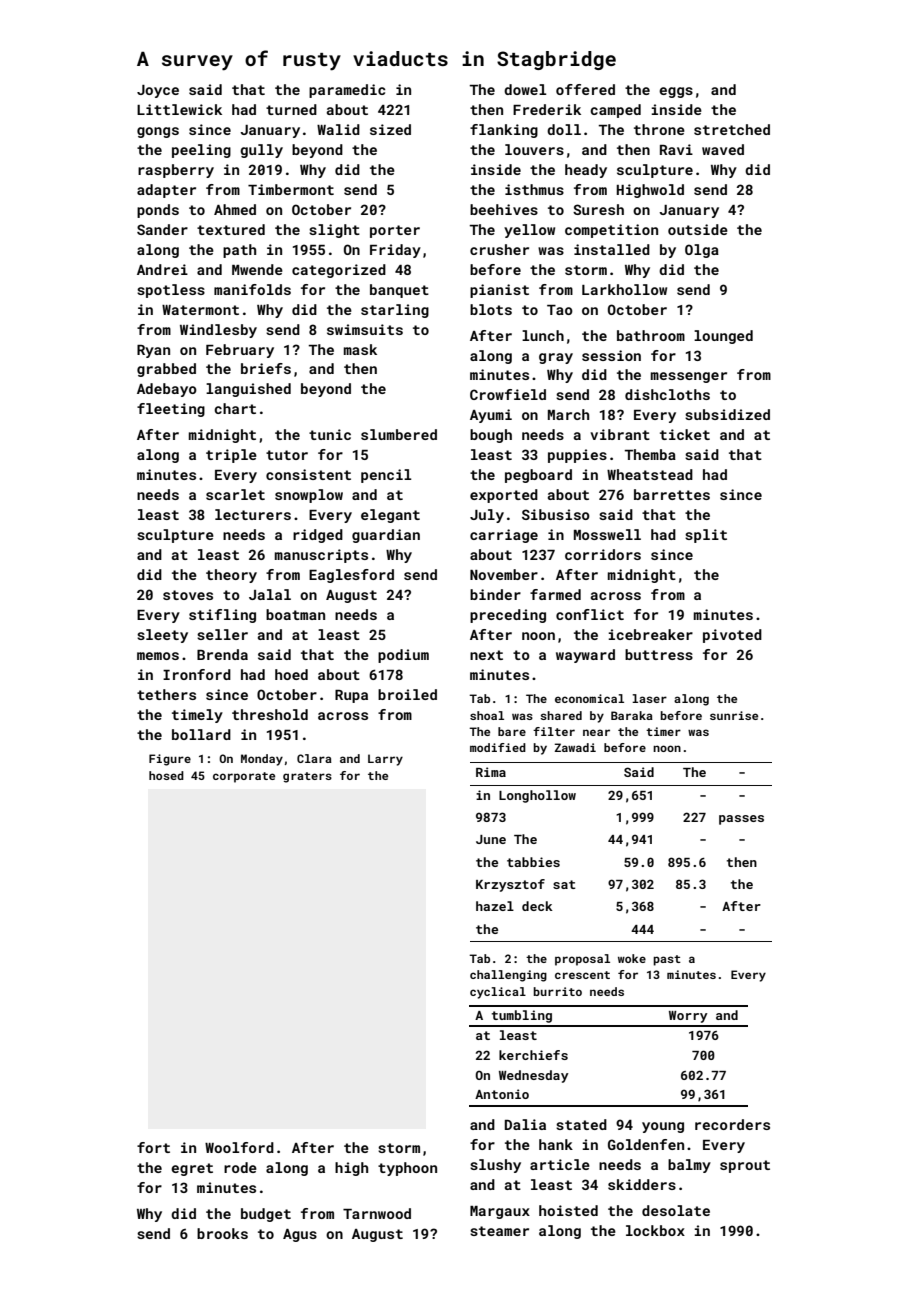 The image size is (908, 1316). Describe the element at coordinates (158, 132) in the screenshot. I see `gongs` at that location.
